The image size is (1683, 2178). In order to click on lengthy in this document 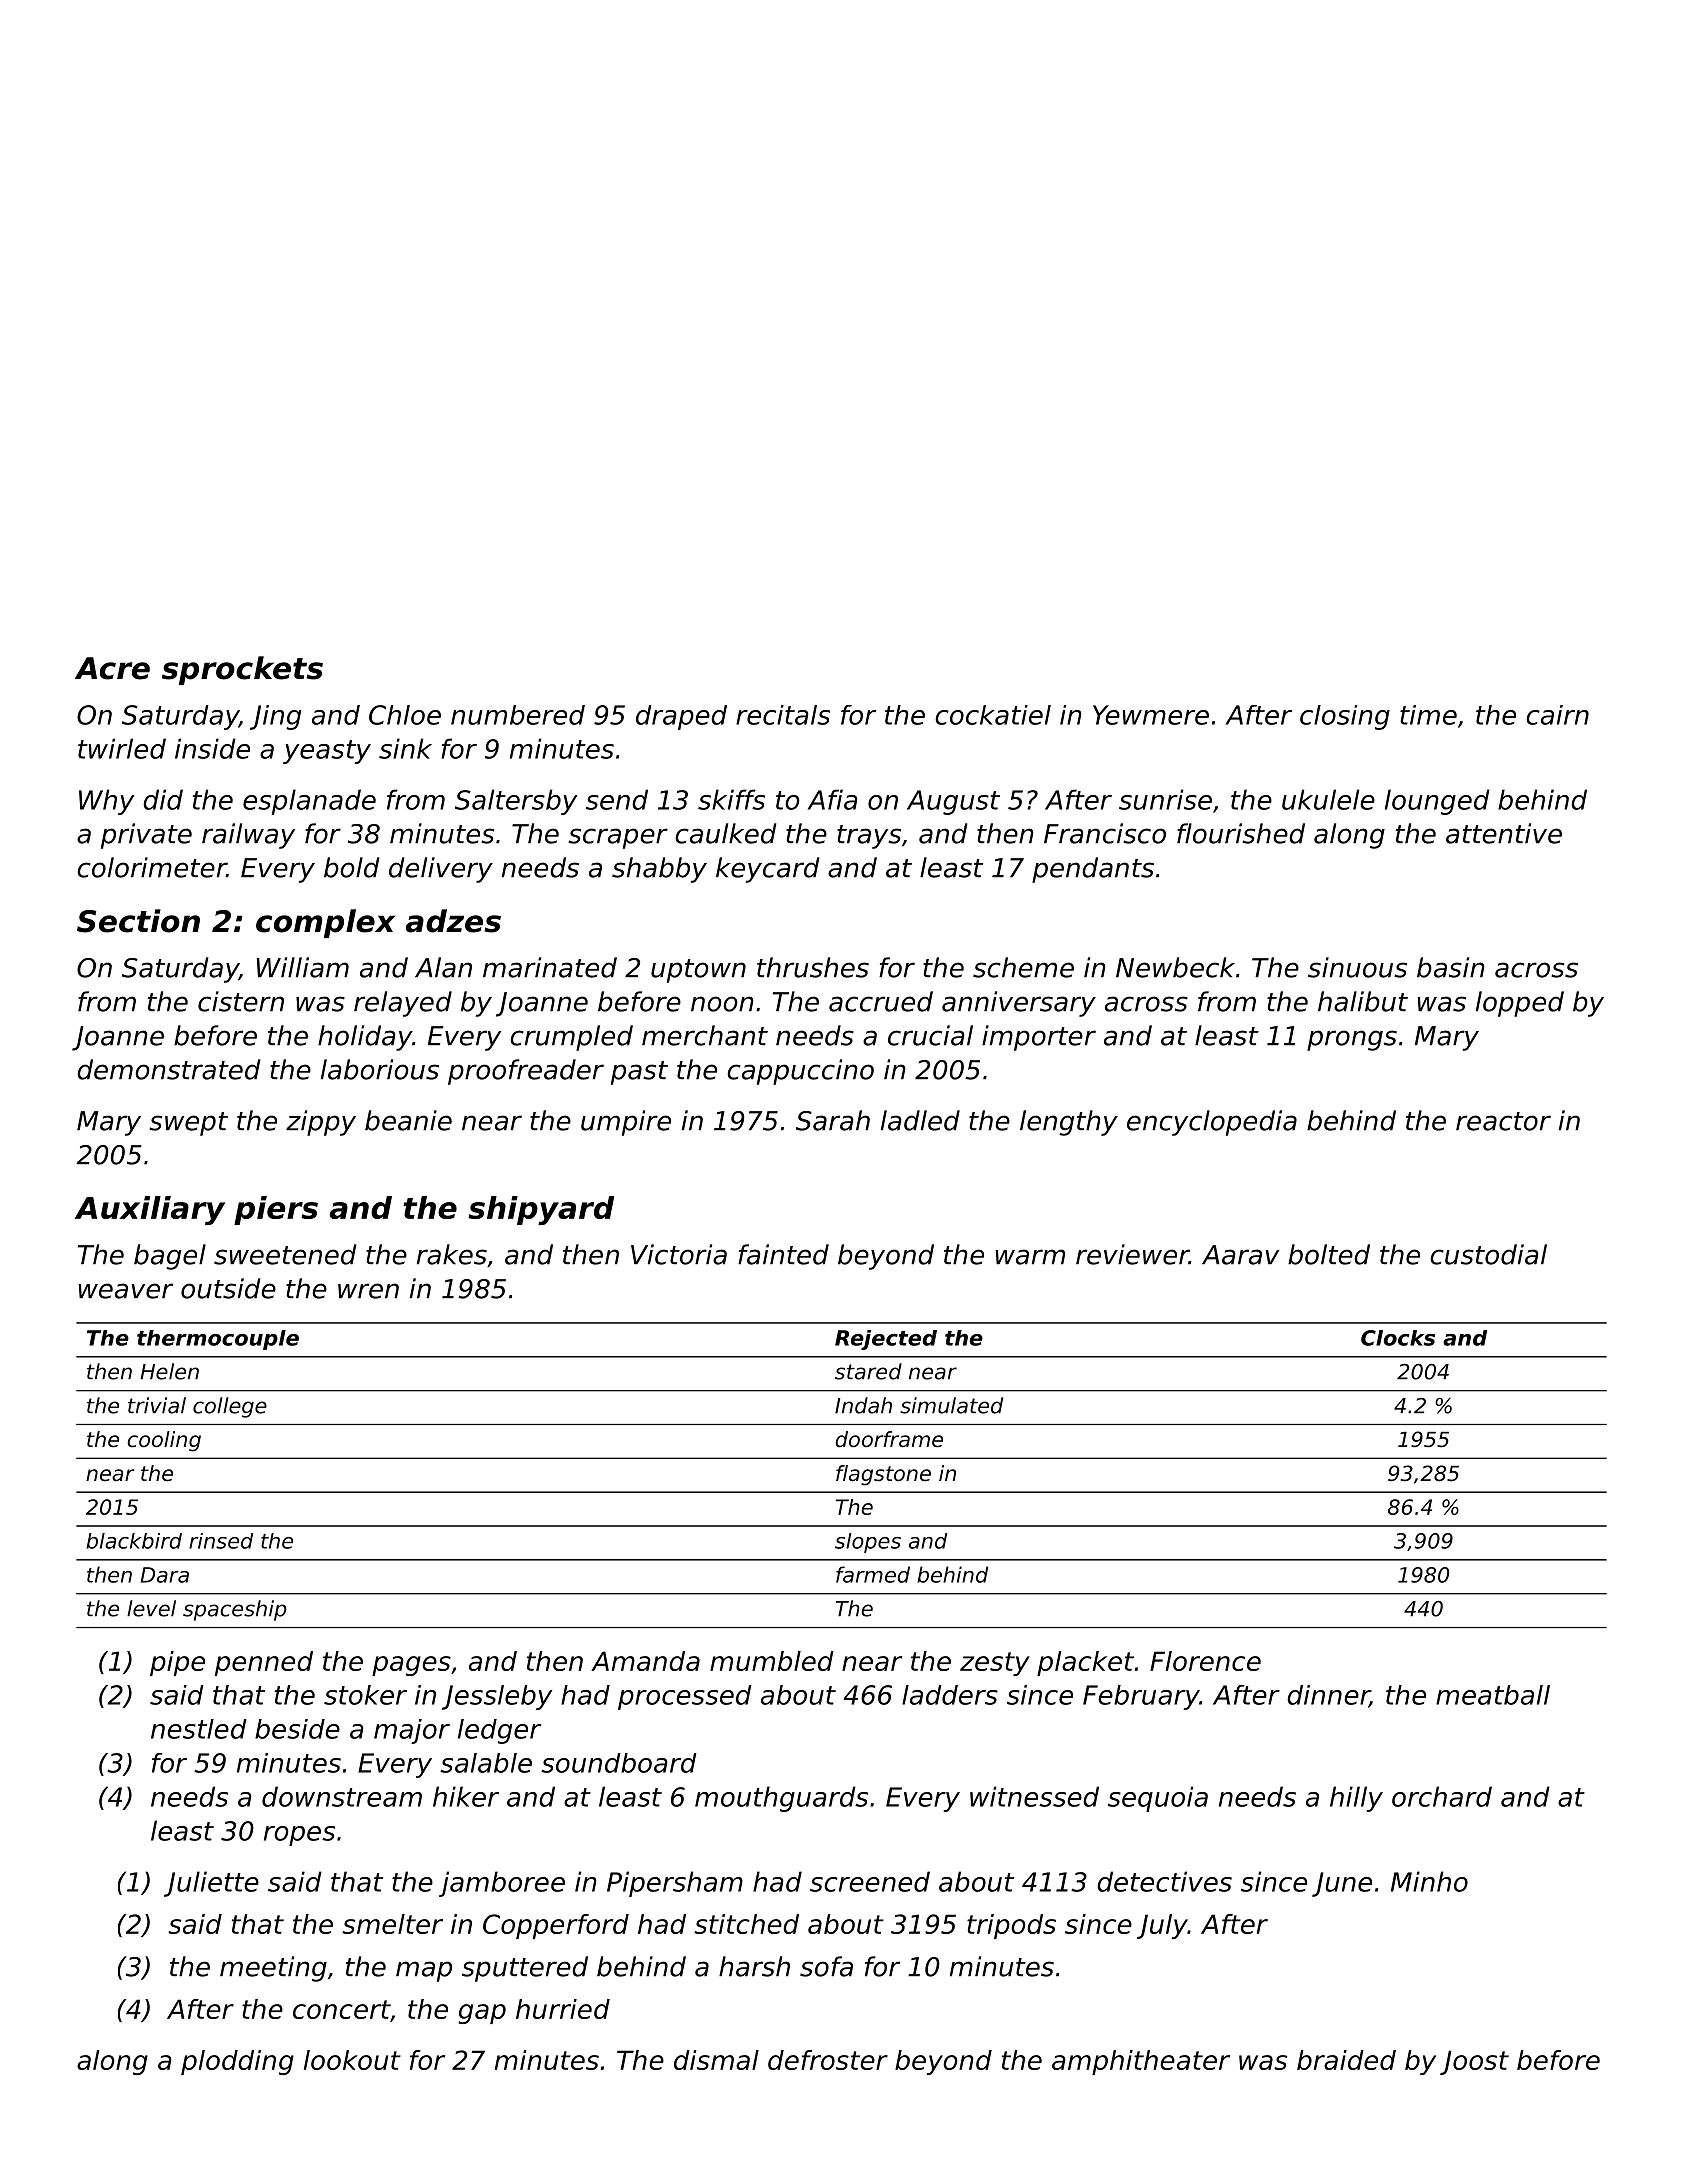, I will do `click(1069, 1123)`.
